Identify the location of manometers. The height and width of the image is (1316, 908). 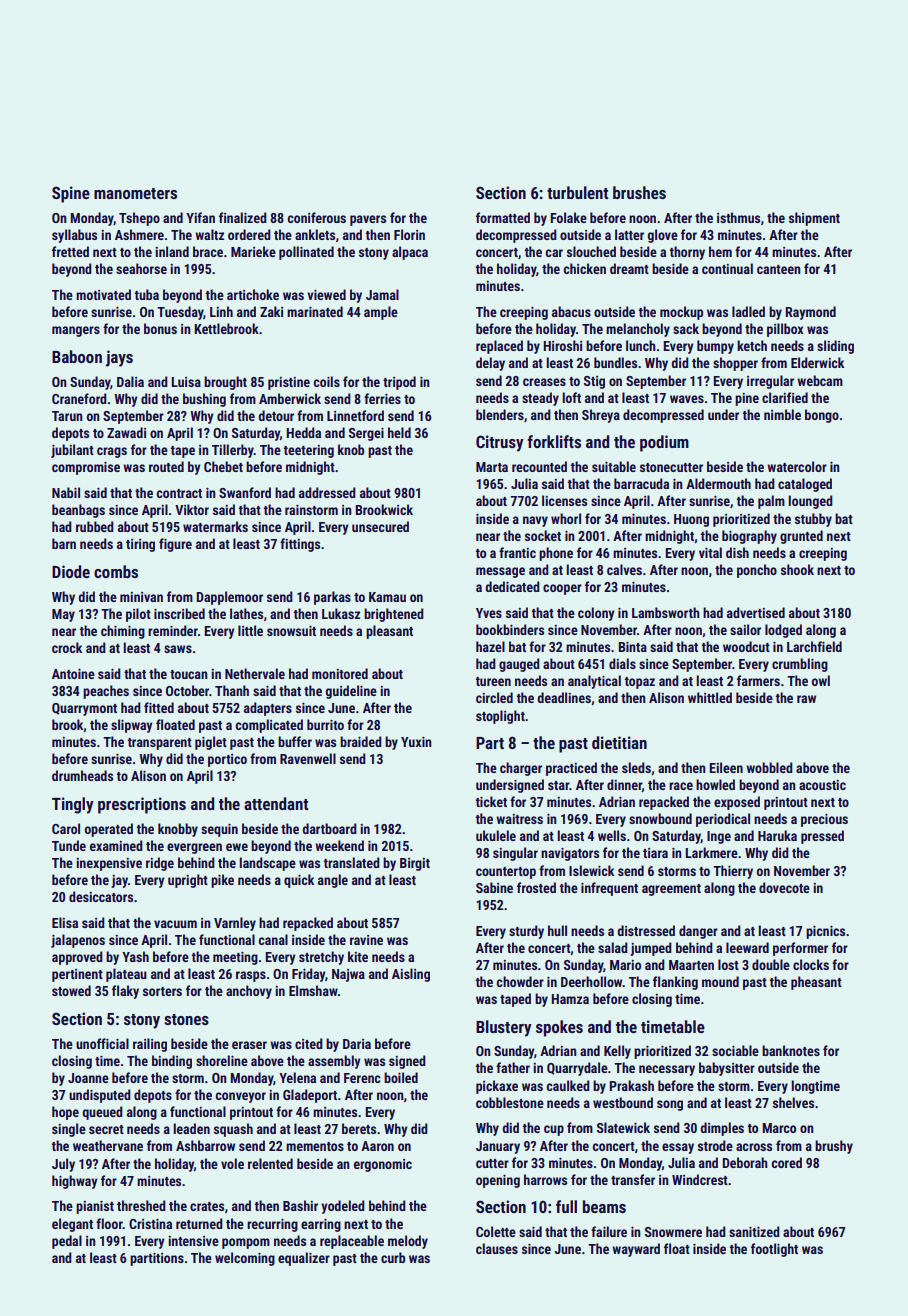
(135, 193).
